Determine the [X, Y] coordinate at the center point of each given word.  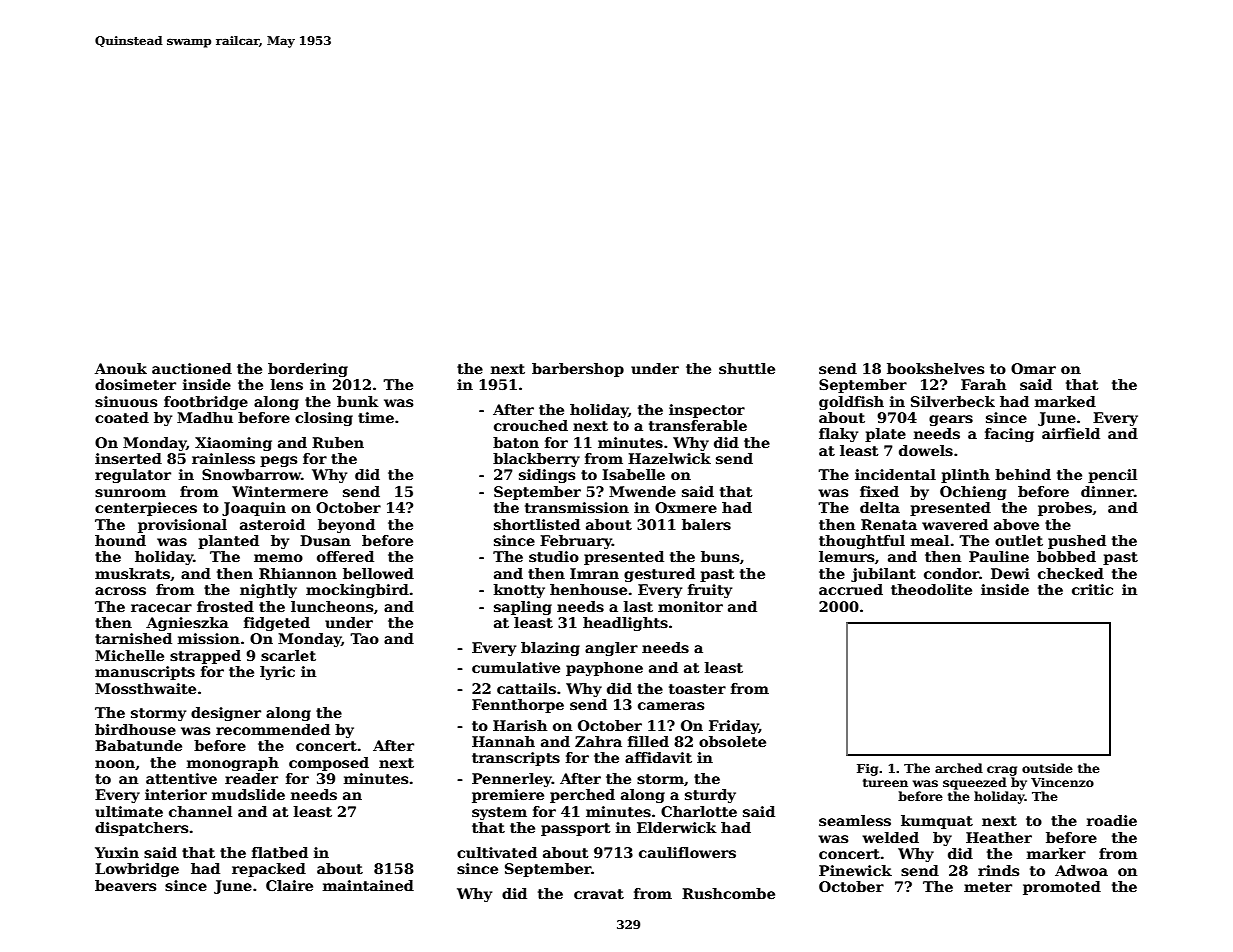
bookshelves [935, 368]
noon [115, 764]
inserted [128, 458]
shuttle [747, 368]
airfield [1071, 433]
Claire [289, 885]
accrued [851, 589]
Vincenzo [1062, 782]
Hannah [503, 741]
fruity [710, 591]
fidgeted [277, 624]
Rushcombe [728, 893]
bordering [308, 370]
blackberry [536, 460]
